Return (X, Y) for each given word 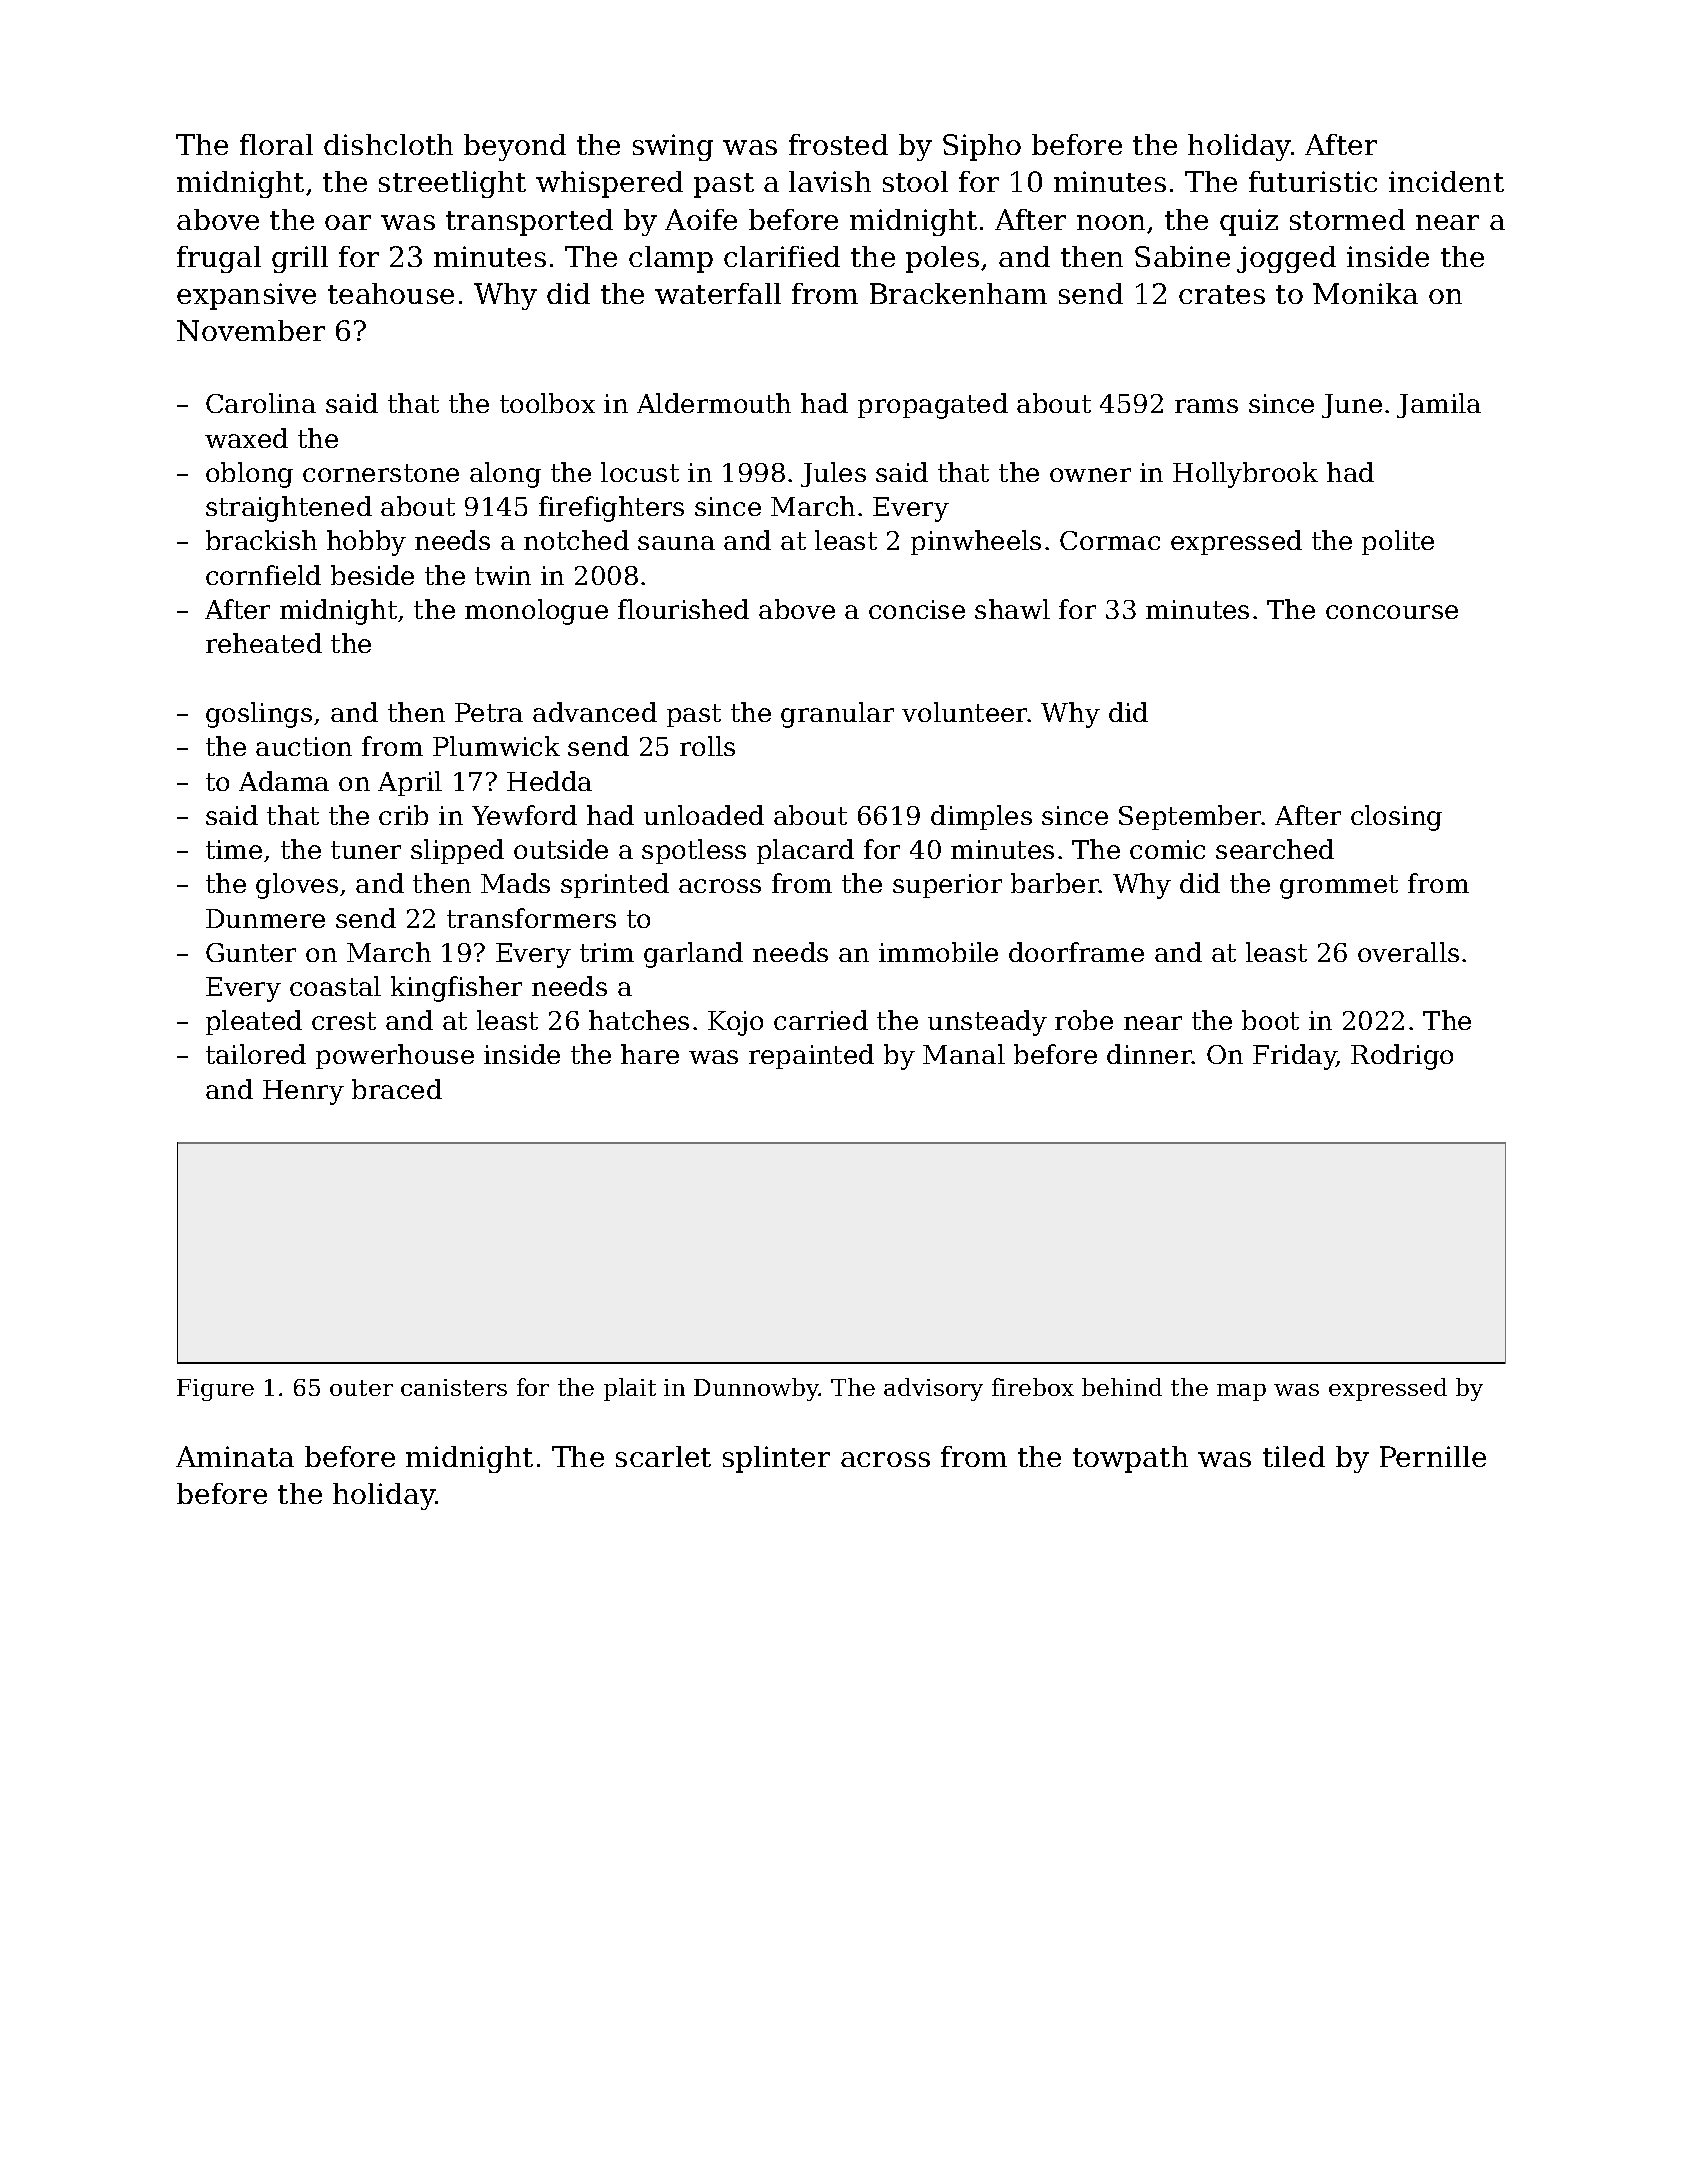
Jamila (1439, 405)
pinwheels (976, 542)
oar (348, 222)
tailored (256, 1054)
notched (576, 540)
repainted (811, 1056)
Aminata (235, 1456)
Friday (1294, 1057)
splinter (776, 1459)
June (1352, 406)
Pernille (1433, 1456)
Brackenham (958, 293)
